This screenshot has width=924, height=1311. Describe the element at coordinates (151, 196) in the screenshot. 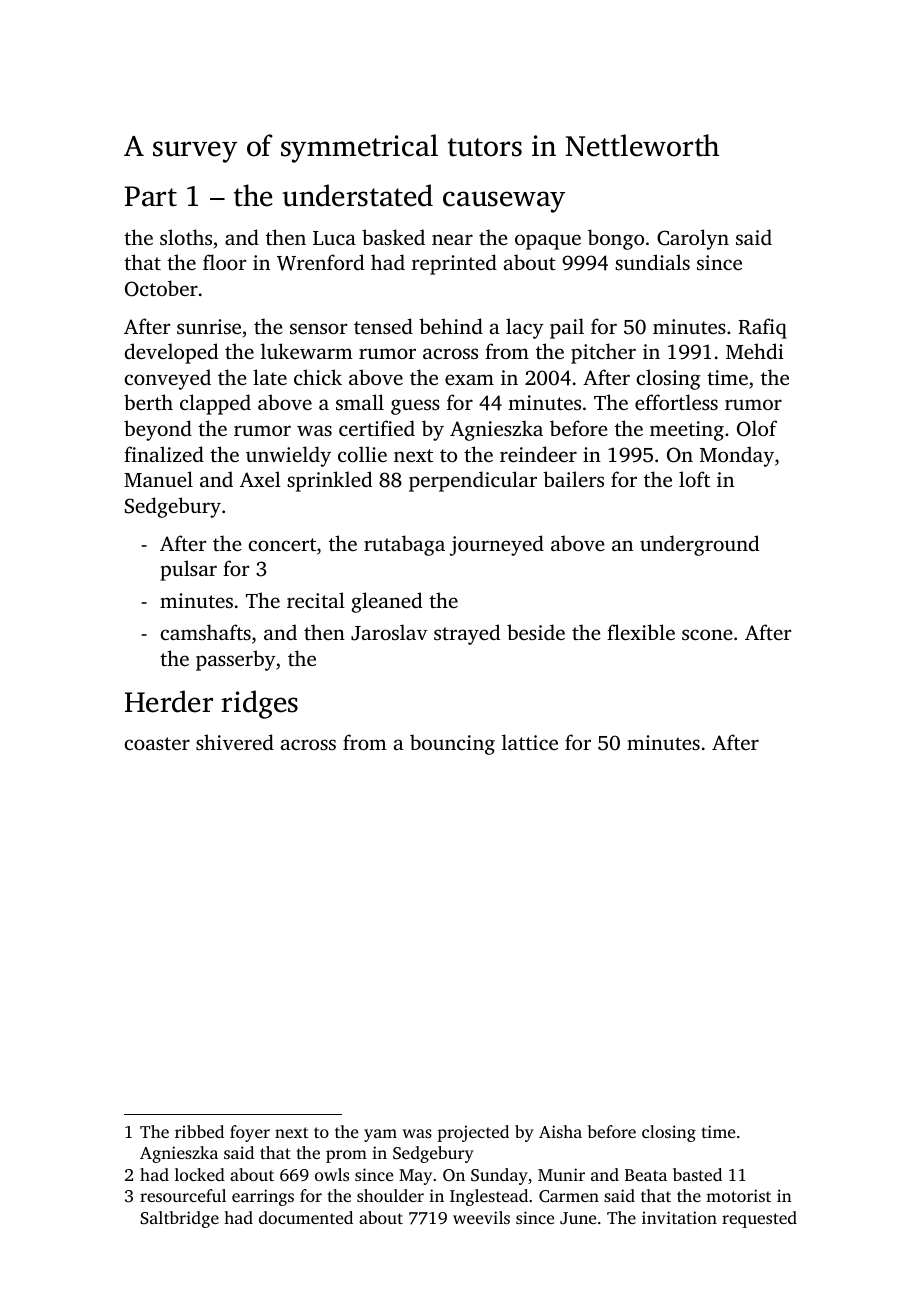

I see `Part` at that location.
